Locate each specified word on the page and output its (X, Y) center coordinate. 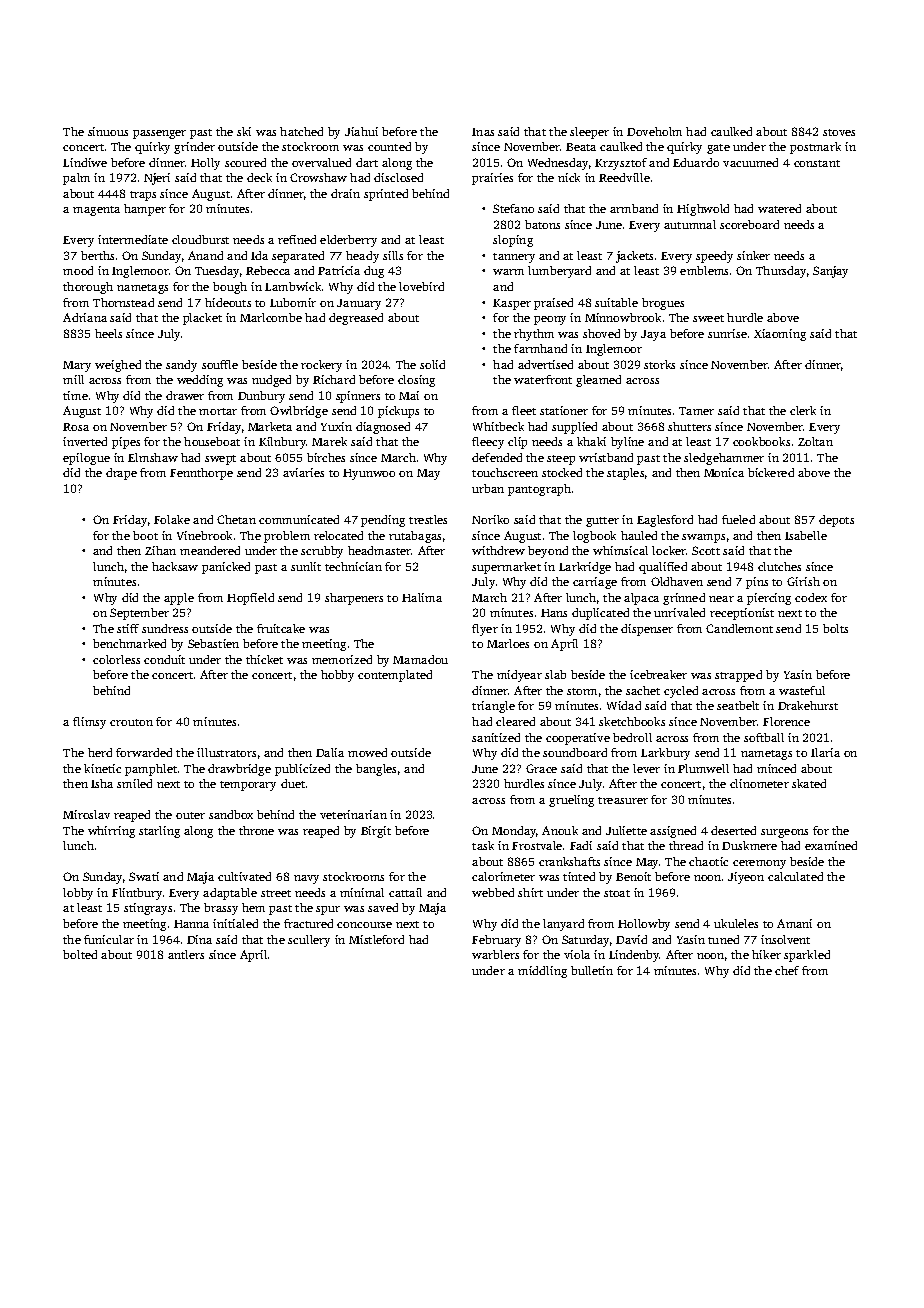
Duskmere (749, 845)
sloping (513, 241)
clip (517, 443)
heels (108, 333)
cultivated (244, 876)
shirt (530, 892)
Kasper (512, 304)
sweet (708, 318)
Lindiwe (85, 162)
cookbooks (761, 441)
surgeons (784, 833)
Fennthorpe (201, 474)
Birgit (376, 832)
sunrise (727, 333)
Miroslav (86, 814)
